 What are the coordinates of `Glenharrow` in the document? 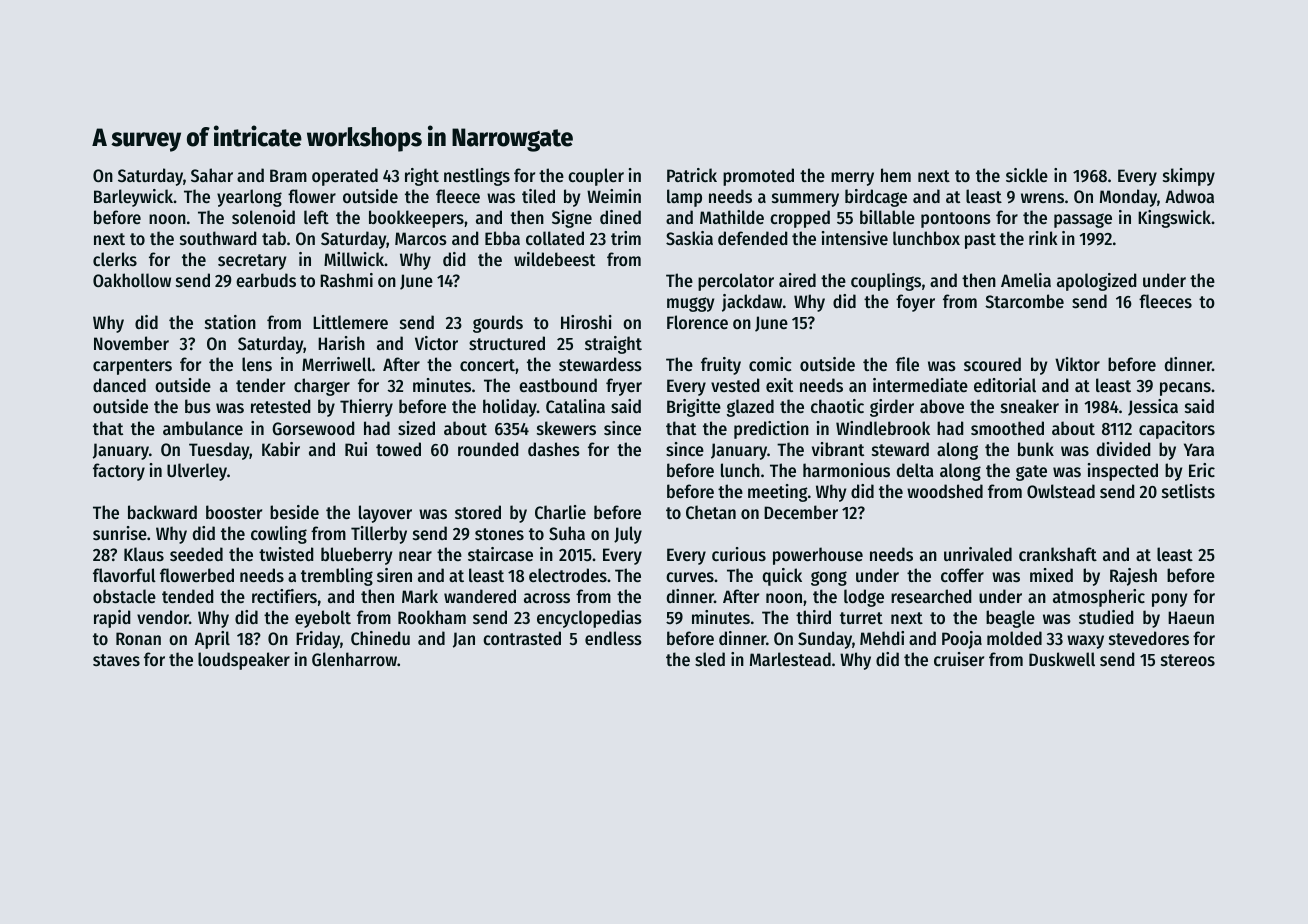 It's located at (354, 659).
